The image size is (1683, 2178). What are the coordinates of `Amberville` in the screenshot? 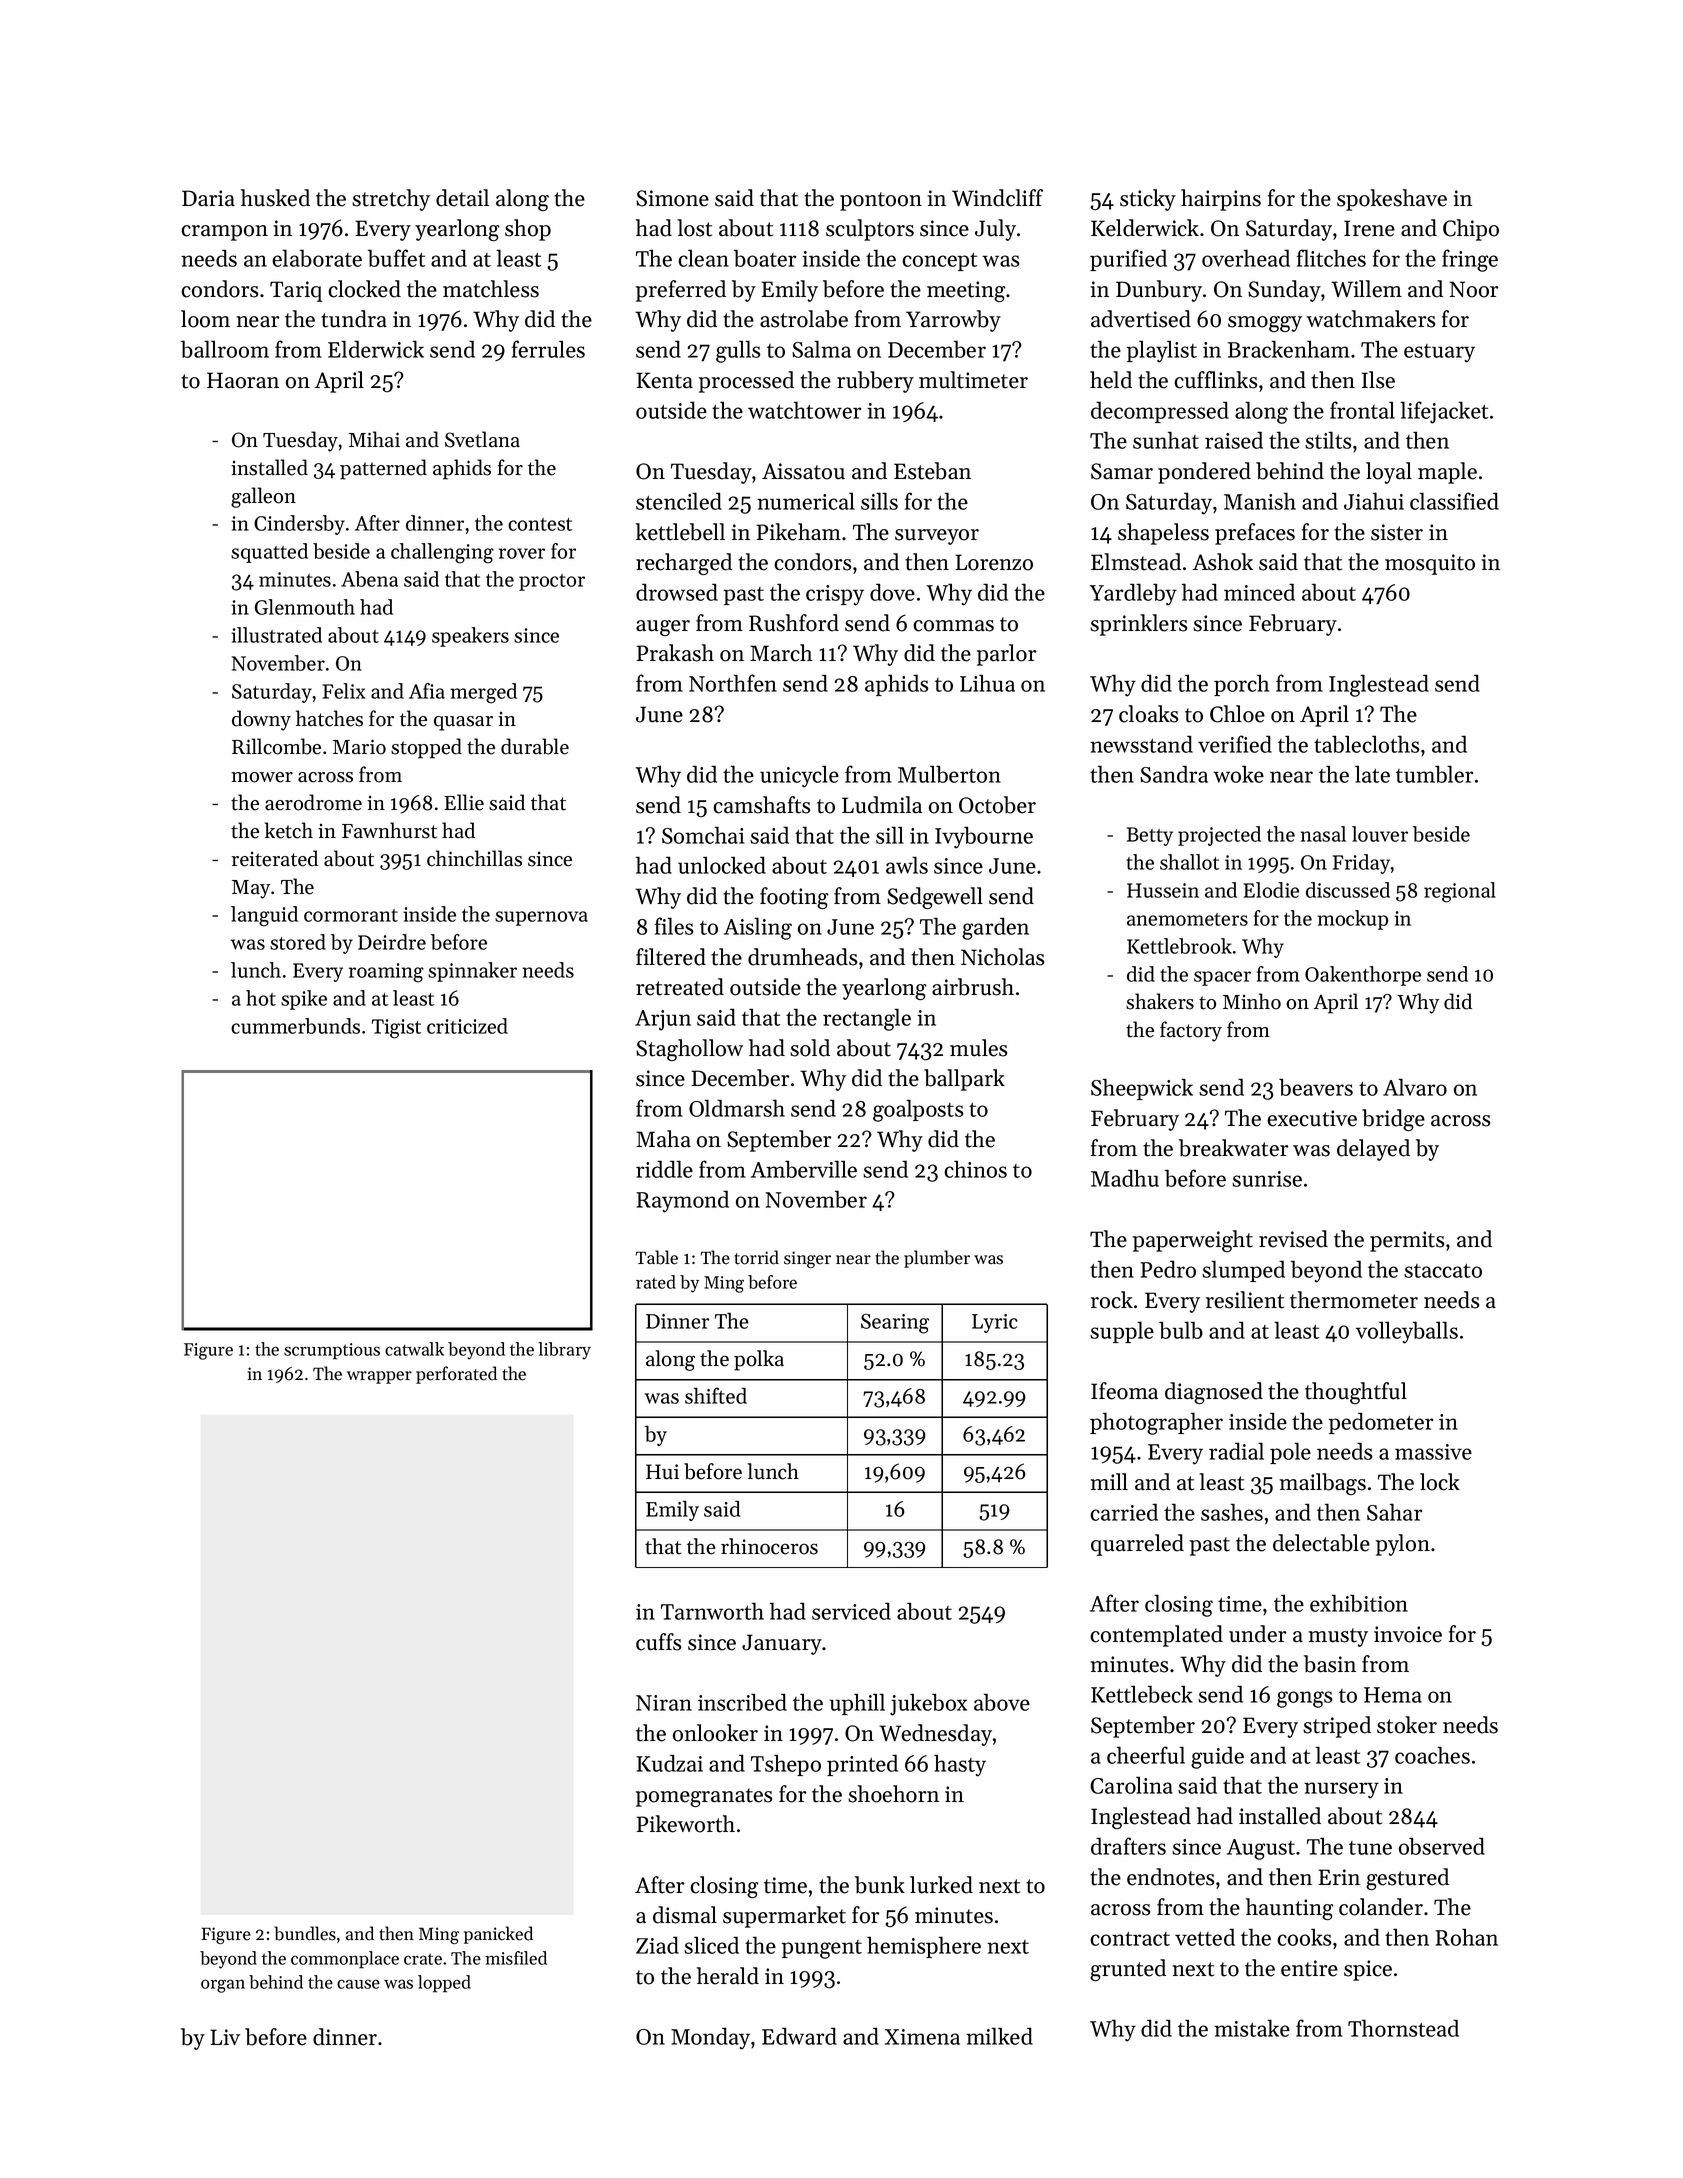 It's located at (804, 1169).
